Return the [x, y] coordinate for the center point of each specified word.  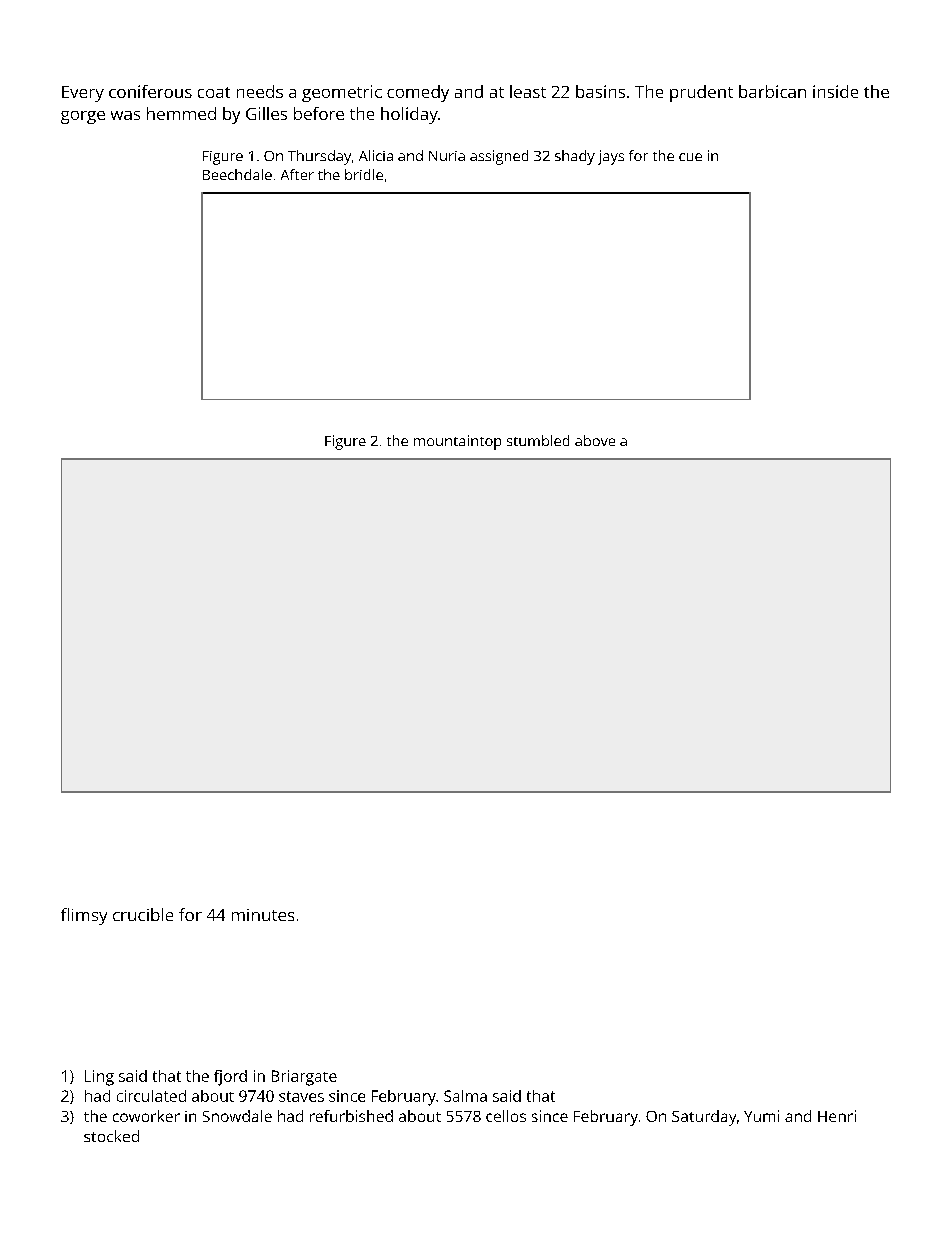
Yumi [761, 1116]
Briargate [304, 1078]
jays [611, 157]
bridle [364, 174]
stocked [111, 1136]
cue [690, 157]
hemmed [181, 113]
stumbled [538, 440]
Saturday [704, 1118]
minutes [263, 915]
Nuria [447, 156]
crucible [143, 914]
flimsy [84, 916]
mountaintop [457, 442]
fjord [230, 1078]
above [595, 440]
